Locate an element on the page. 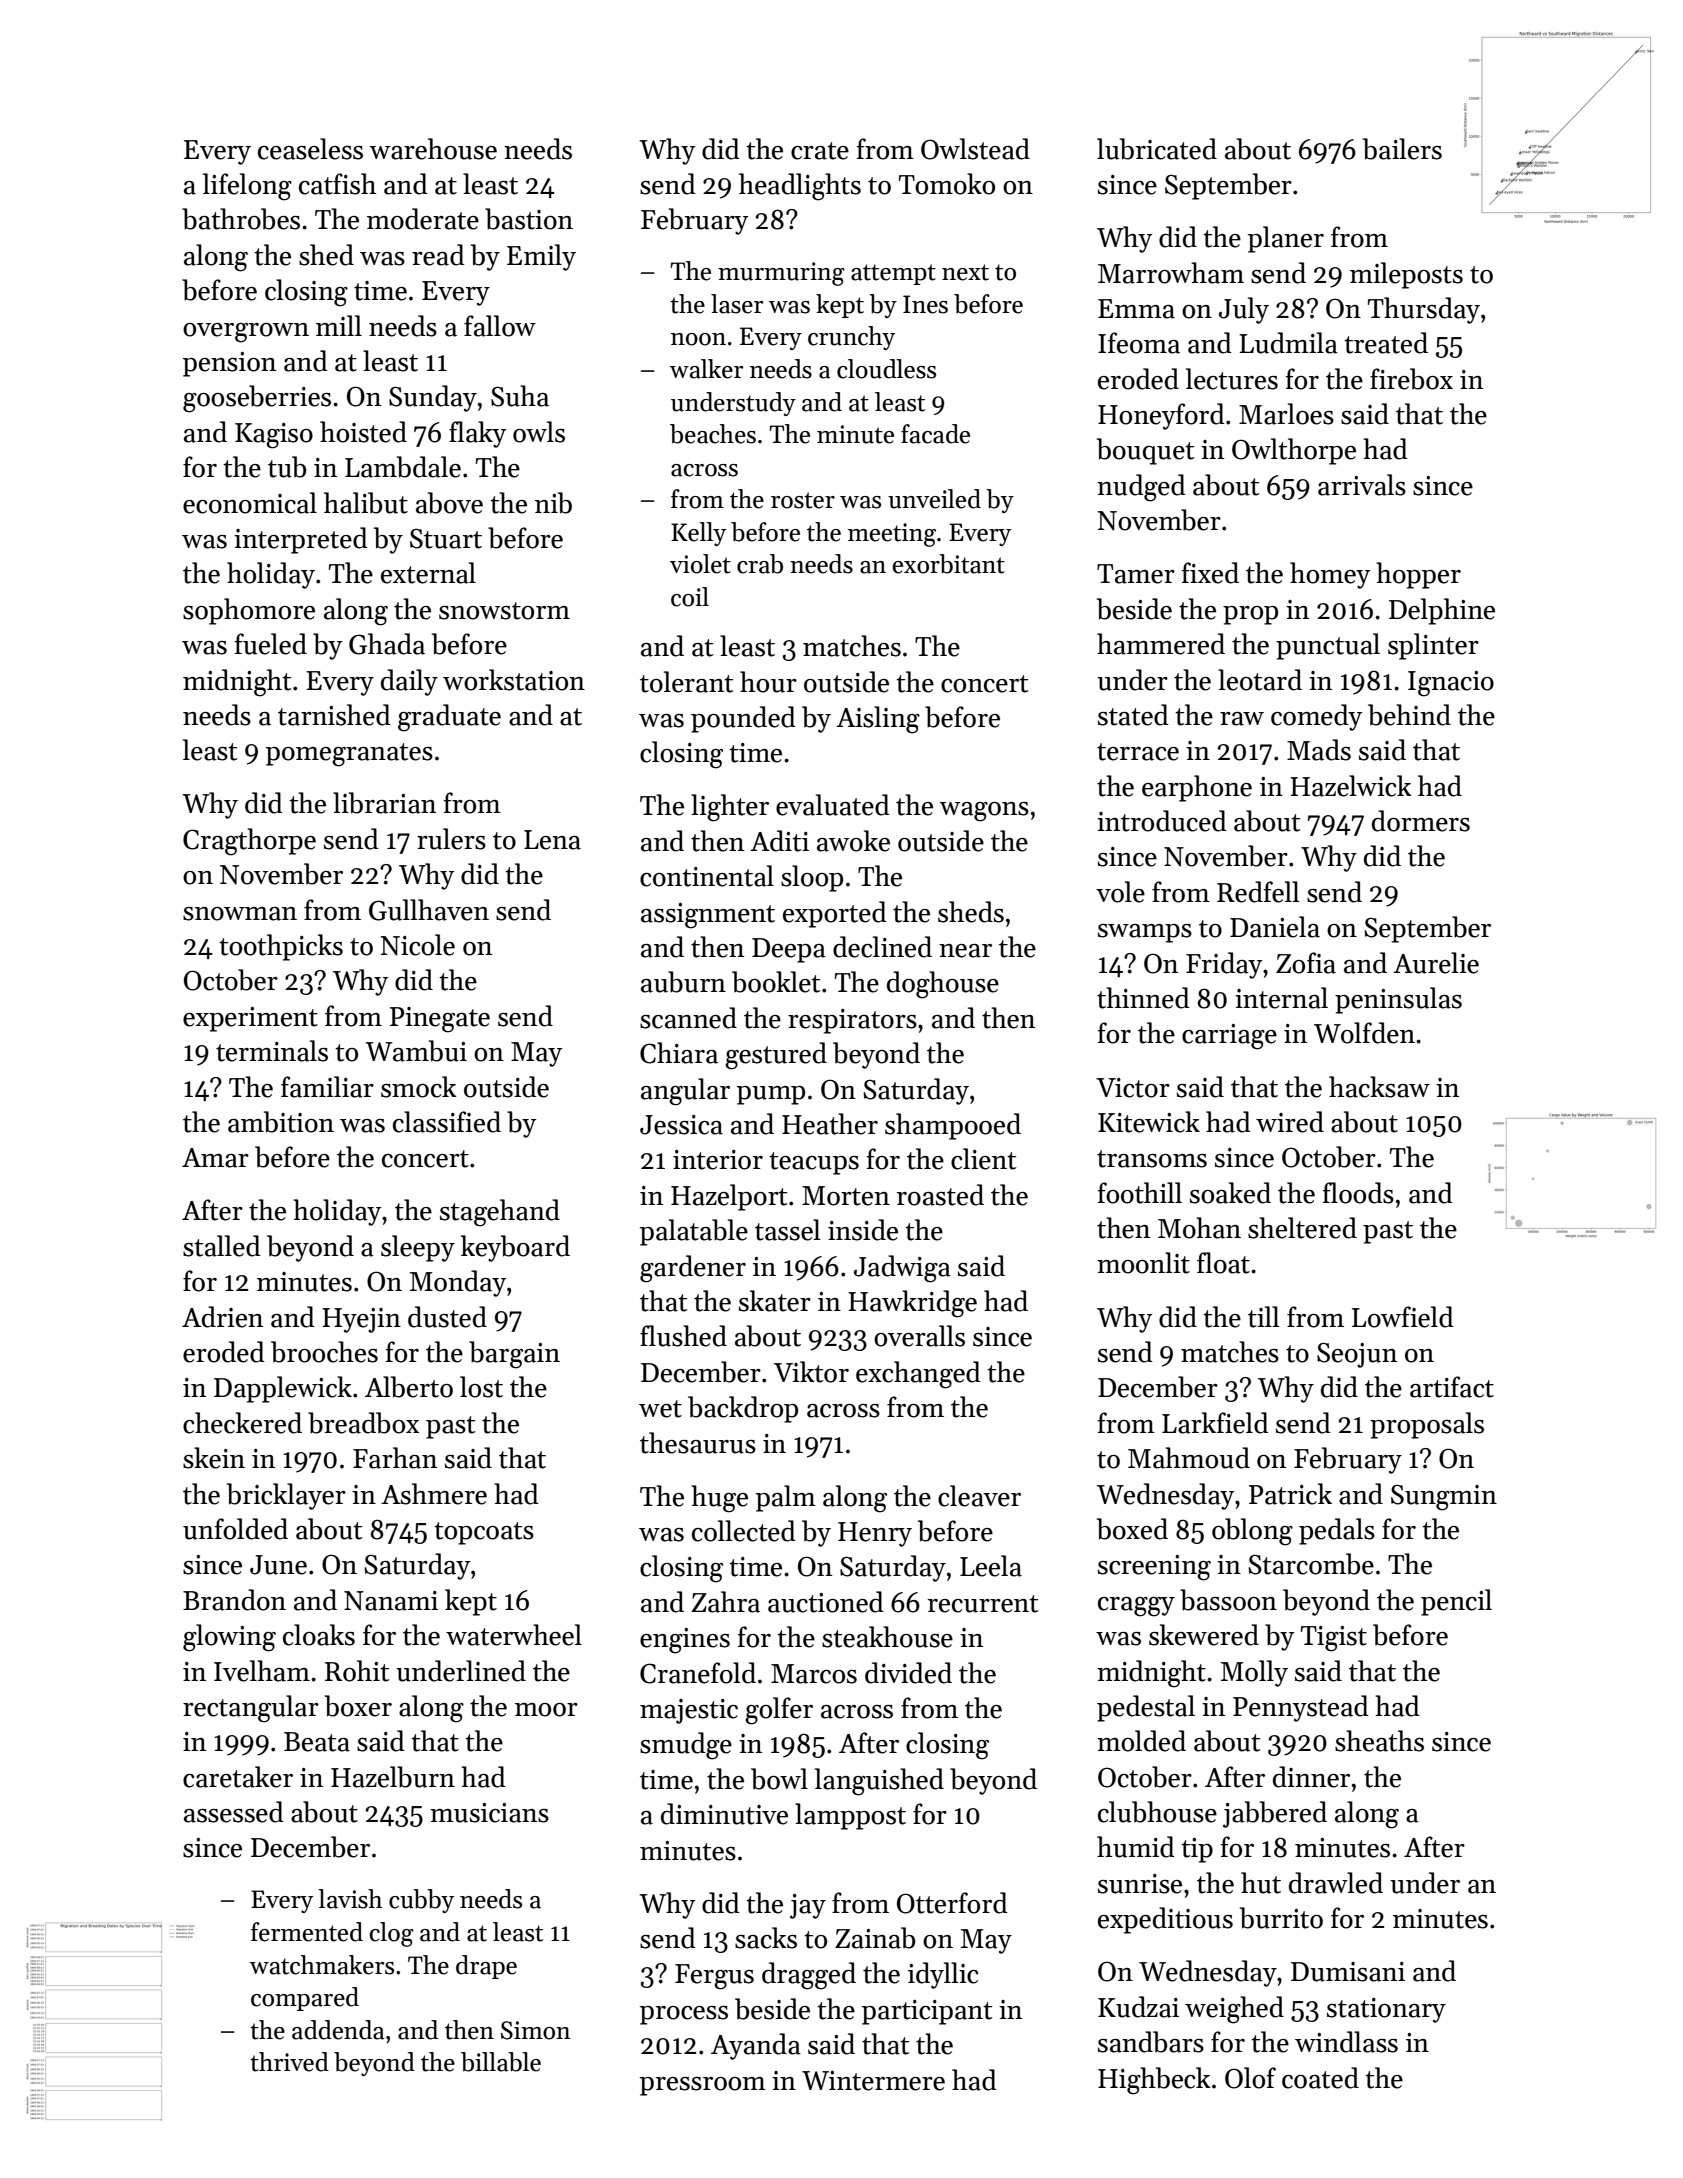 The image size is (1683, 2178). bastion is located at coordinates (529, 219).
